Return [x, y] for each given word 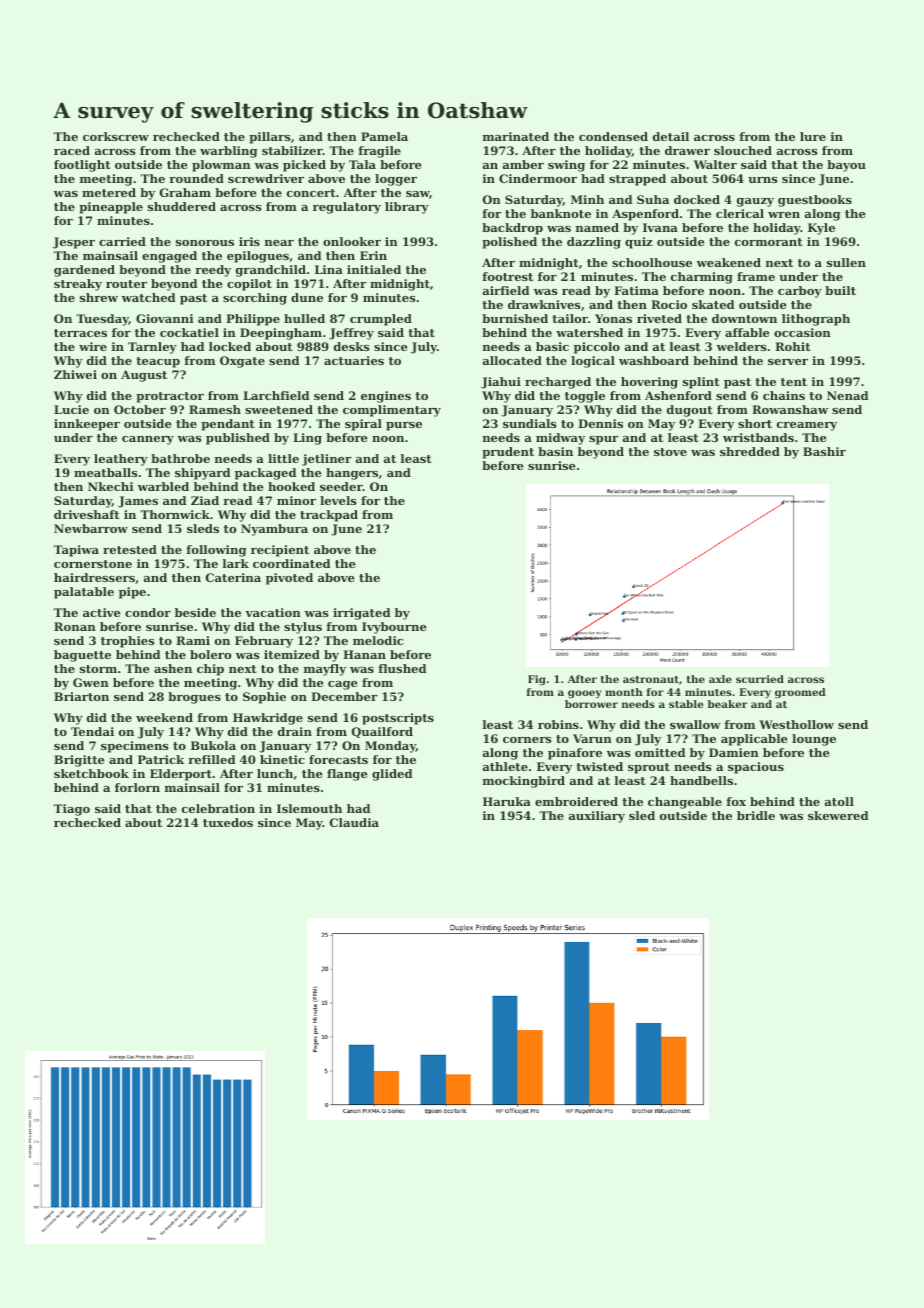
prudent [508, 453]
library [407, 208]
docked [697, 199]
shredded [750, 451]
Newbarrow [91, 528]
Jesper [74, 243]
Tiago [72, 810]
